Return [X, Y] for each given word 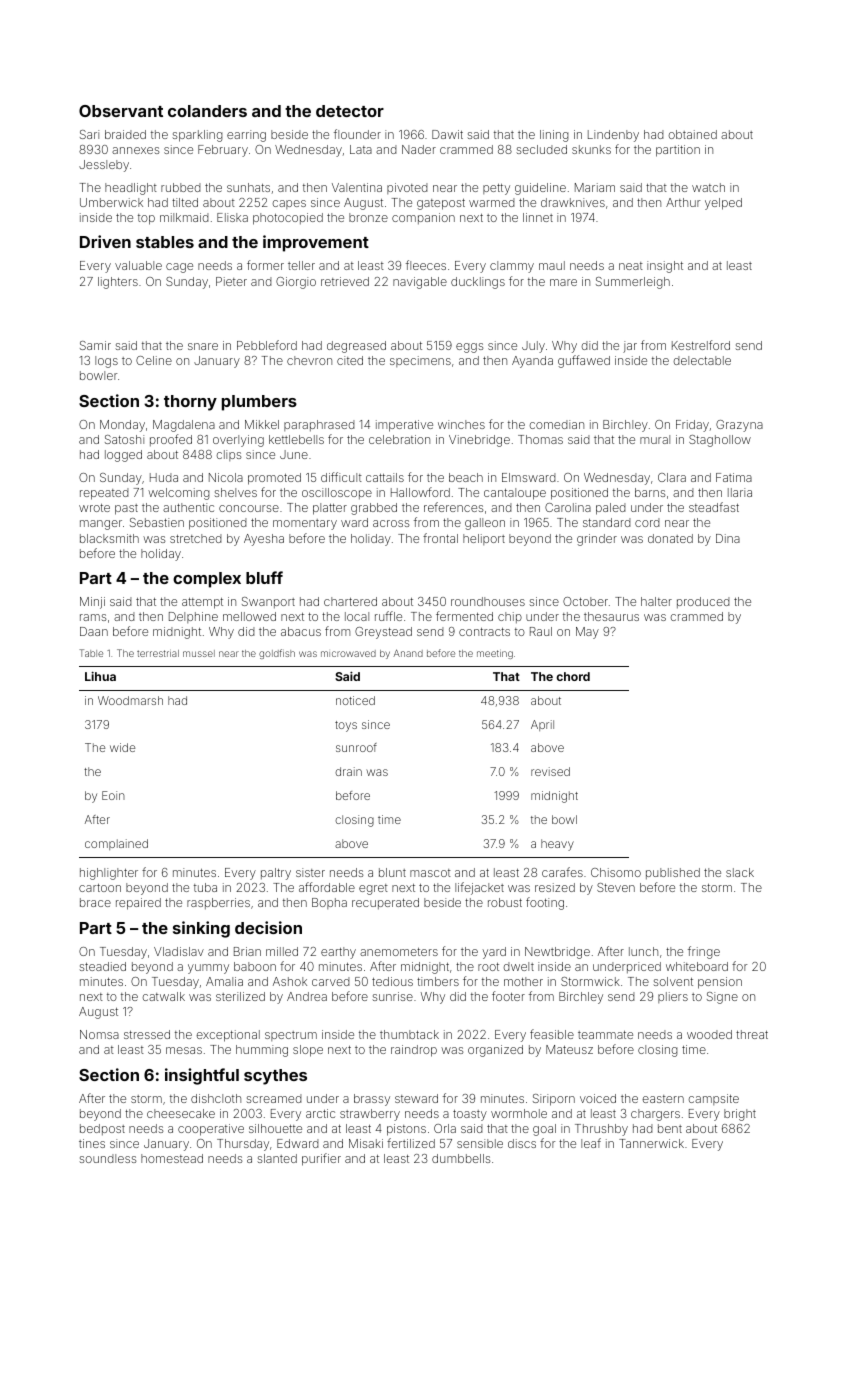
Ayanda [532, 362]
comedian [556, 424]
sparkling [197, 136]
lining [554, 136]
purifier [321, 1159]
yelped [723, 204]
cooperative [211, 1130]
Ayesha [264, 540]
